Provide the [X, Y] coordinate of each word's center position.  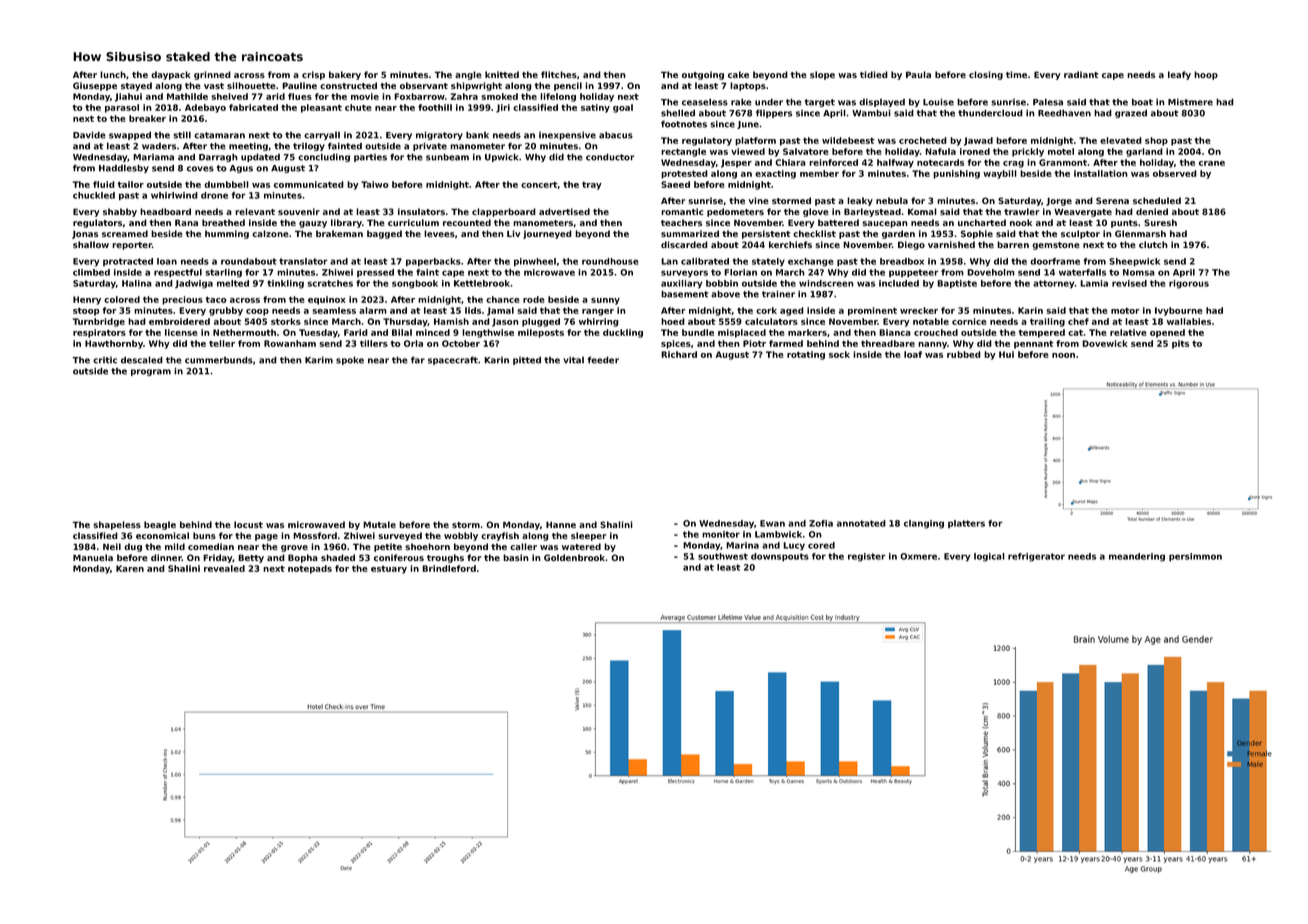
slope [822, 75]
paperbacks [433, 262]
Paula [918, 74]
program [151, 372]
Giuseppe [95, 86]
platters [966, 524]
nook [1021, 222]
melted [233, 283]
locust [248, 524]
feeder [603, 360]
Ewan [772, 523]
